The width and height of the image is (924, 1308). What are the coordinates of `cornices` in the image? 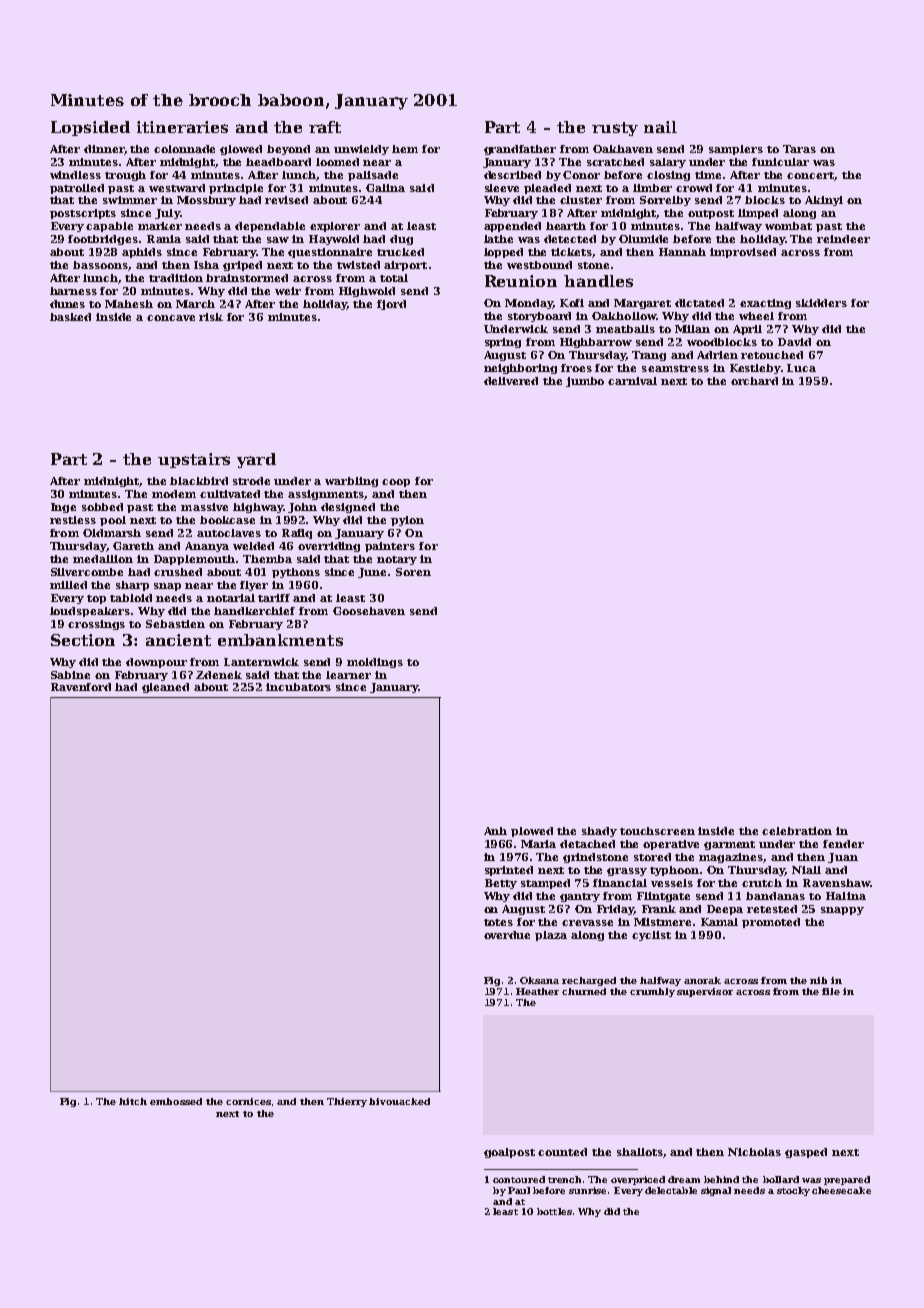 It's located at (248, 1101).
